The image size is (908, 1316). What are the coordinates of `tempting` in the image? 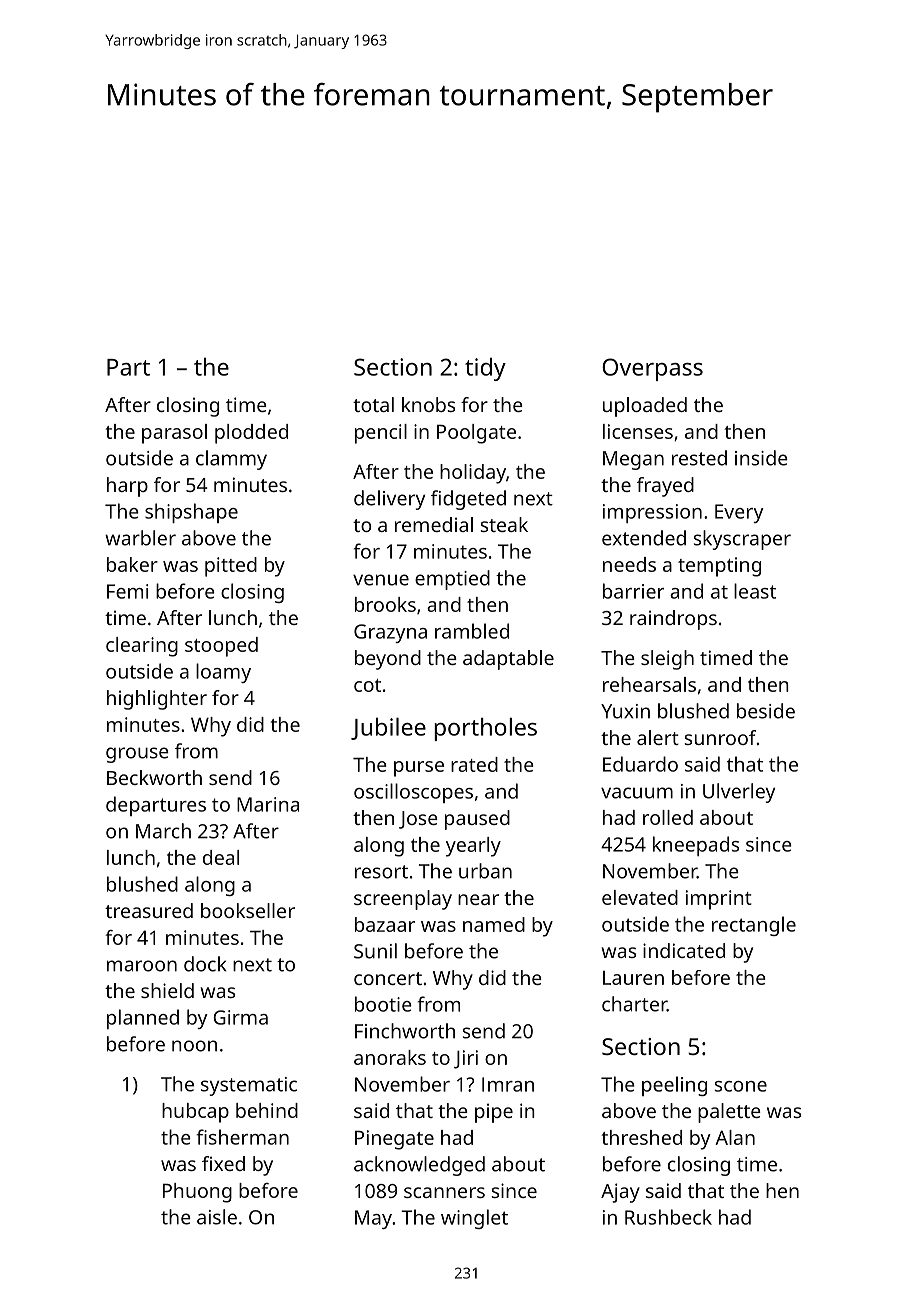 It's located at (719, 567).
